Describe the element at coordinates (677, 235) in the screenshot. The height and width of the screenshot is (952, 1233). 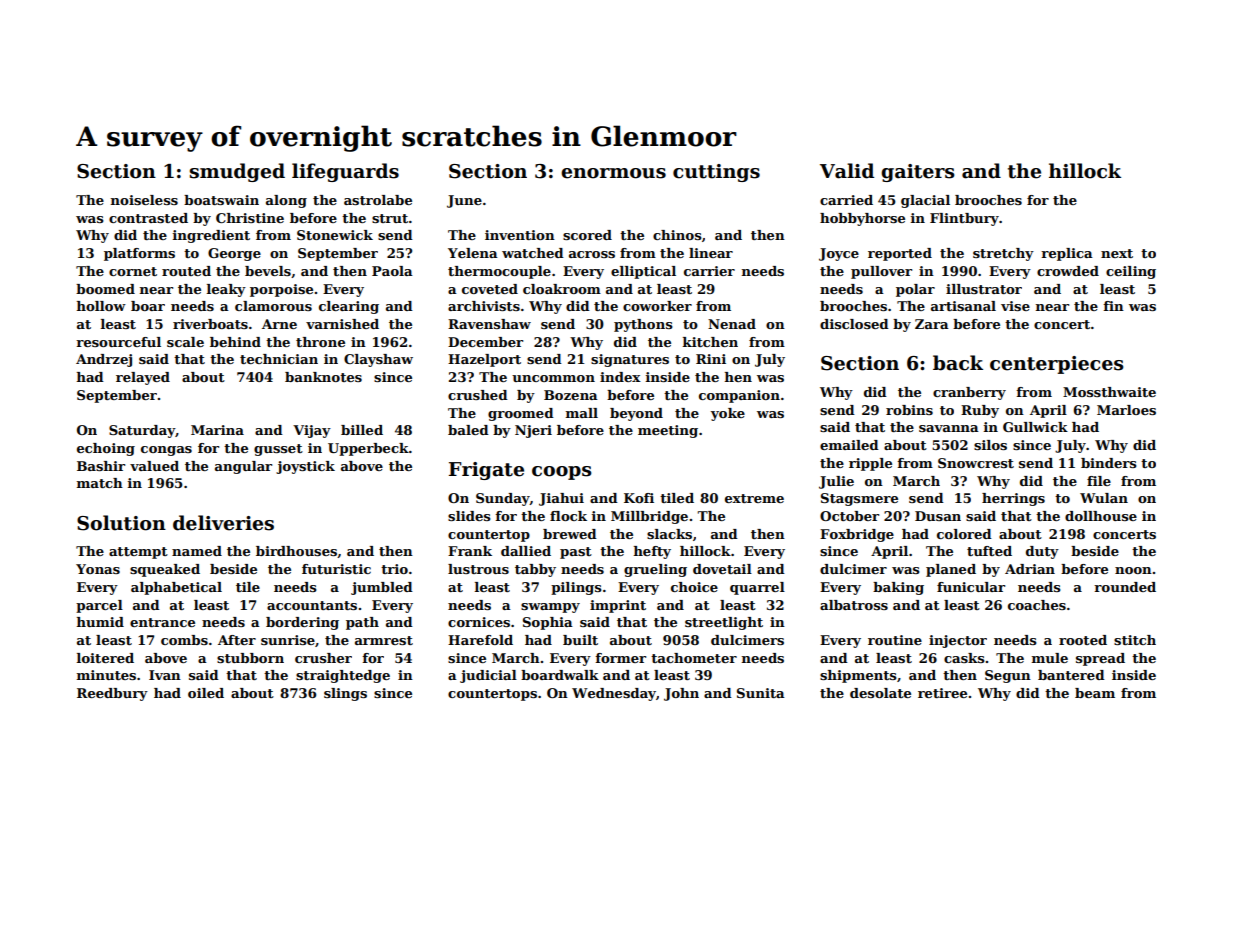
I see `chinos` at that location.
